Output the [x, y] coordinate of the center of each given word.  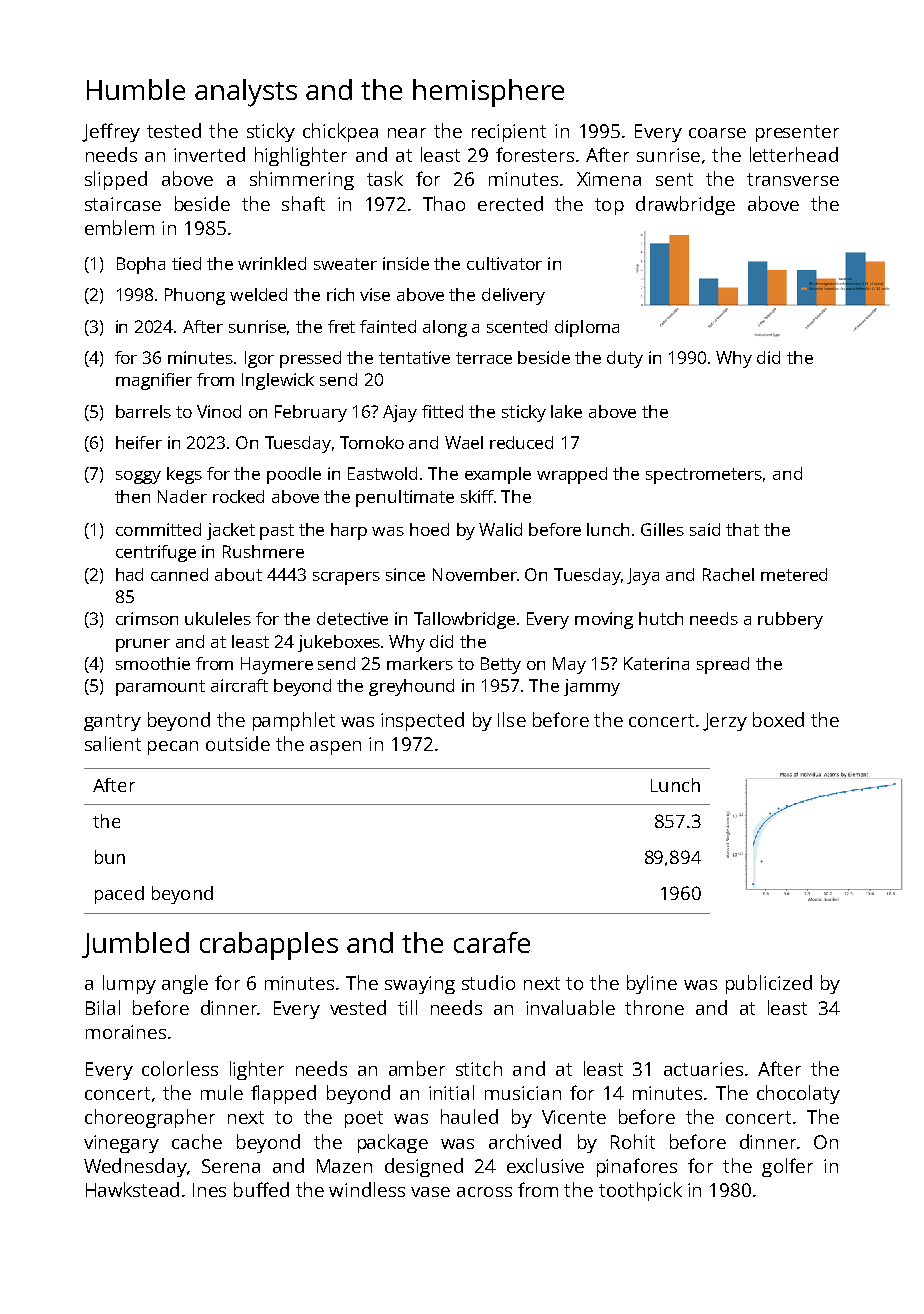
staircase [123, 204]
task [385, 178]
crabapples [269, 946]
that [742, 529]
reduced [521, 442]
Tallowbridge [464, 620]
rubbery [790, 620]
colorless [180, 1068]
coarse [717, 133]
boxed [778, 719]
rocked [238, 496]
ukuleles [218, 618]
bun [110, 857]
